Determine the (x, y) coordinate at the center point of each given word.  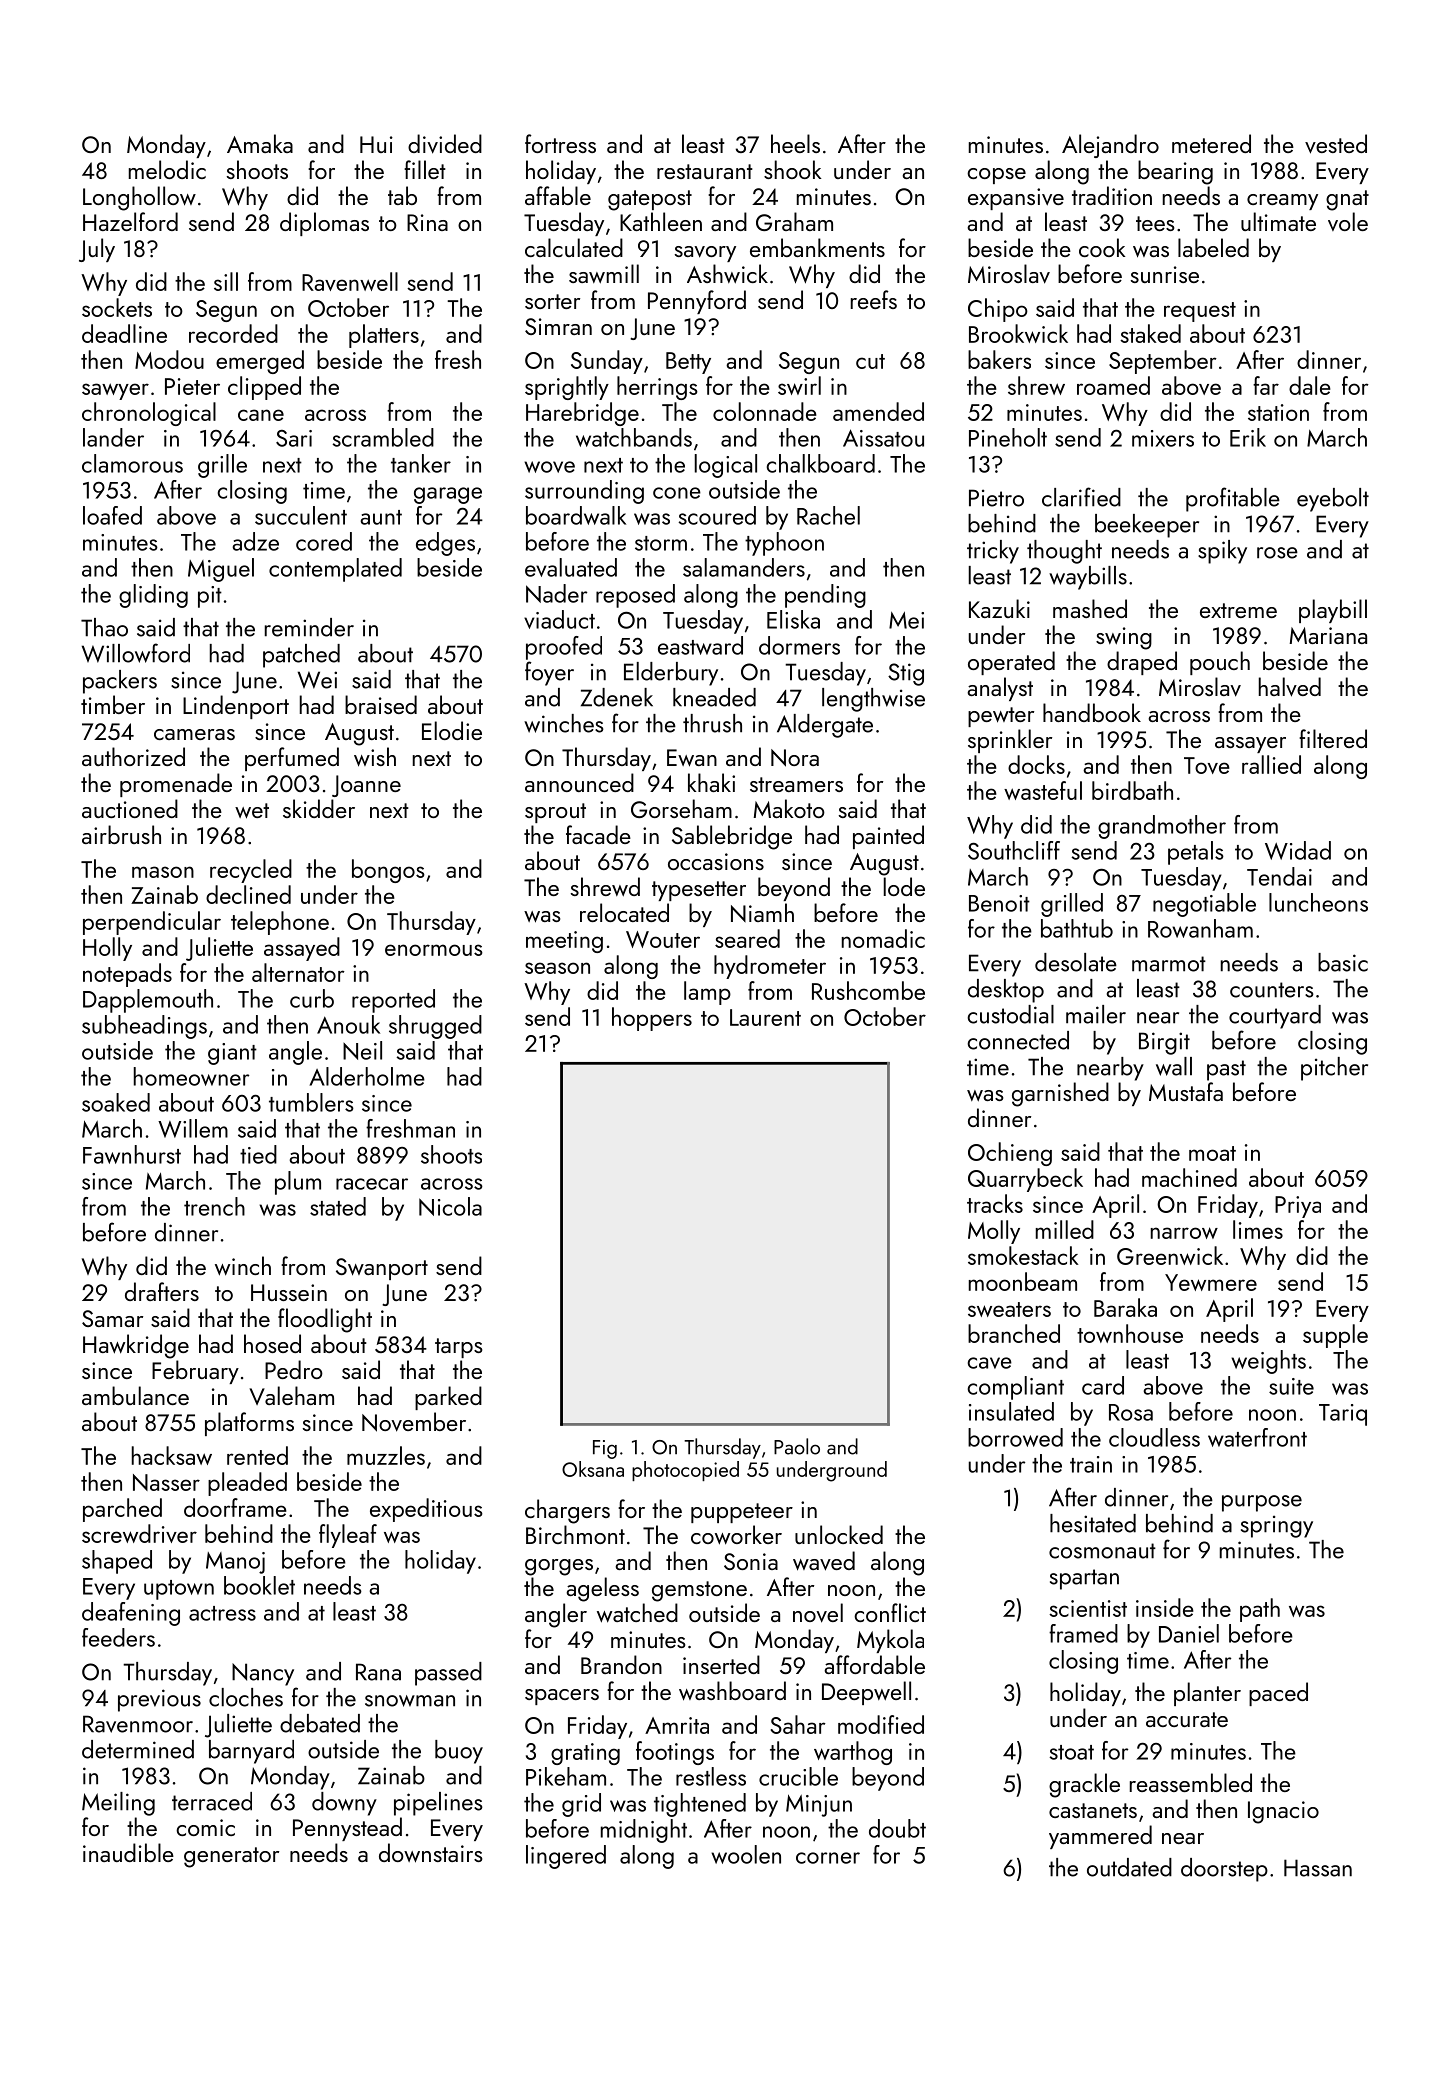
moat (1212, 1153)
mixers (1163, 438)
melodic (167, 169)
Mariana (1328, 635)
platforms (249, 1424)
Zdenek (617, 697)
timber (113, 704)
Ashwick (727, 274)
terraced (212, 1801)
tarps (459, 1348)
